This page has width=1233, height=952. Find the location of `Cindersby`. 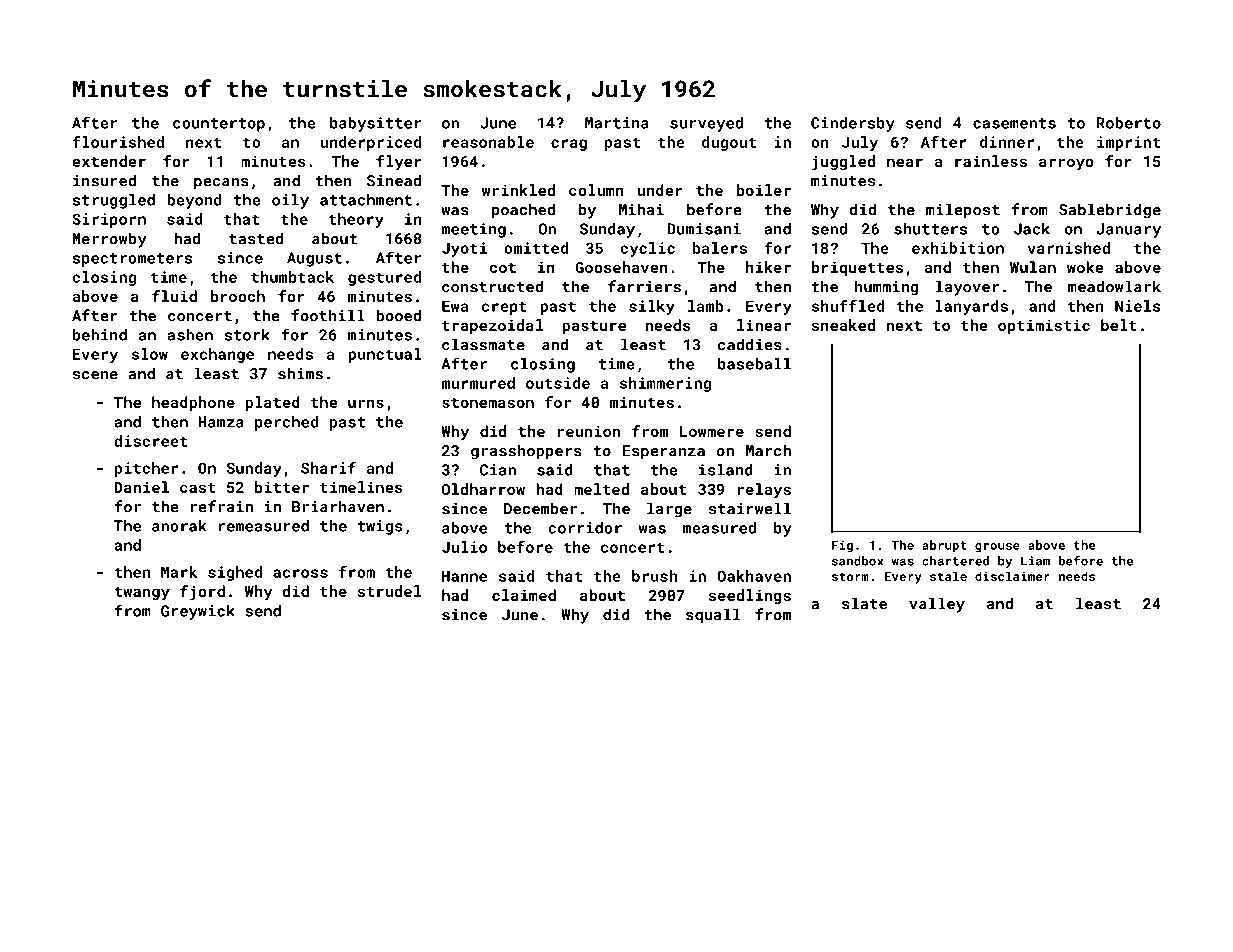

Cindersby is located at coordinates (853, 124).
